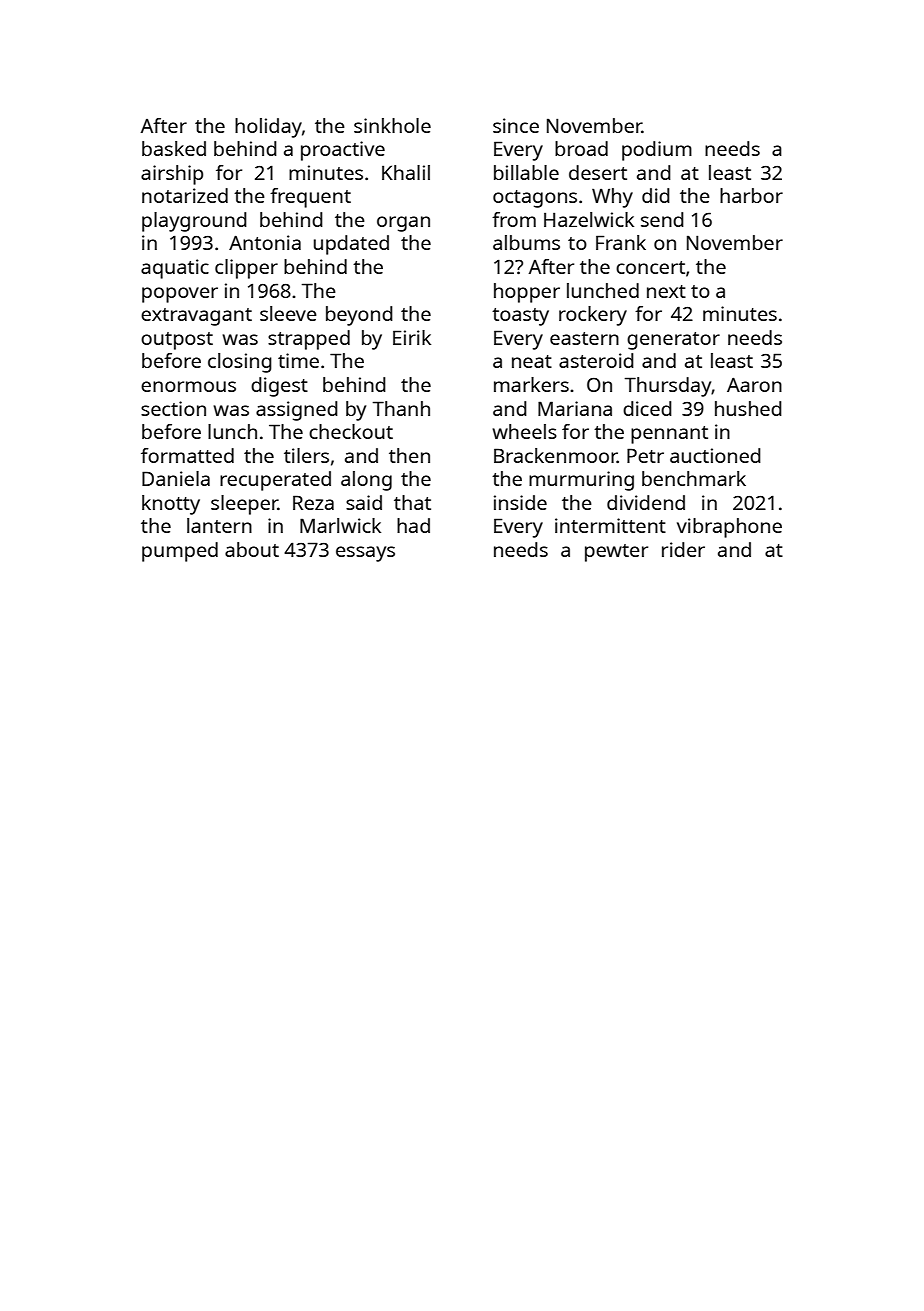  What do you see at coordinates (288, 313) in the screenshot?
I see `sleeve` at bounding box center [288, 313].
